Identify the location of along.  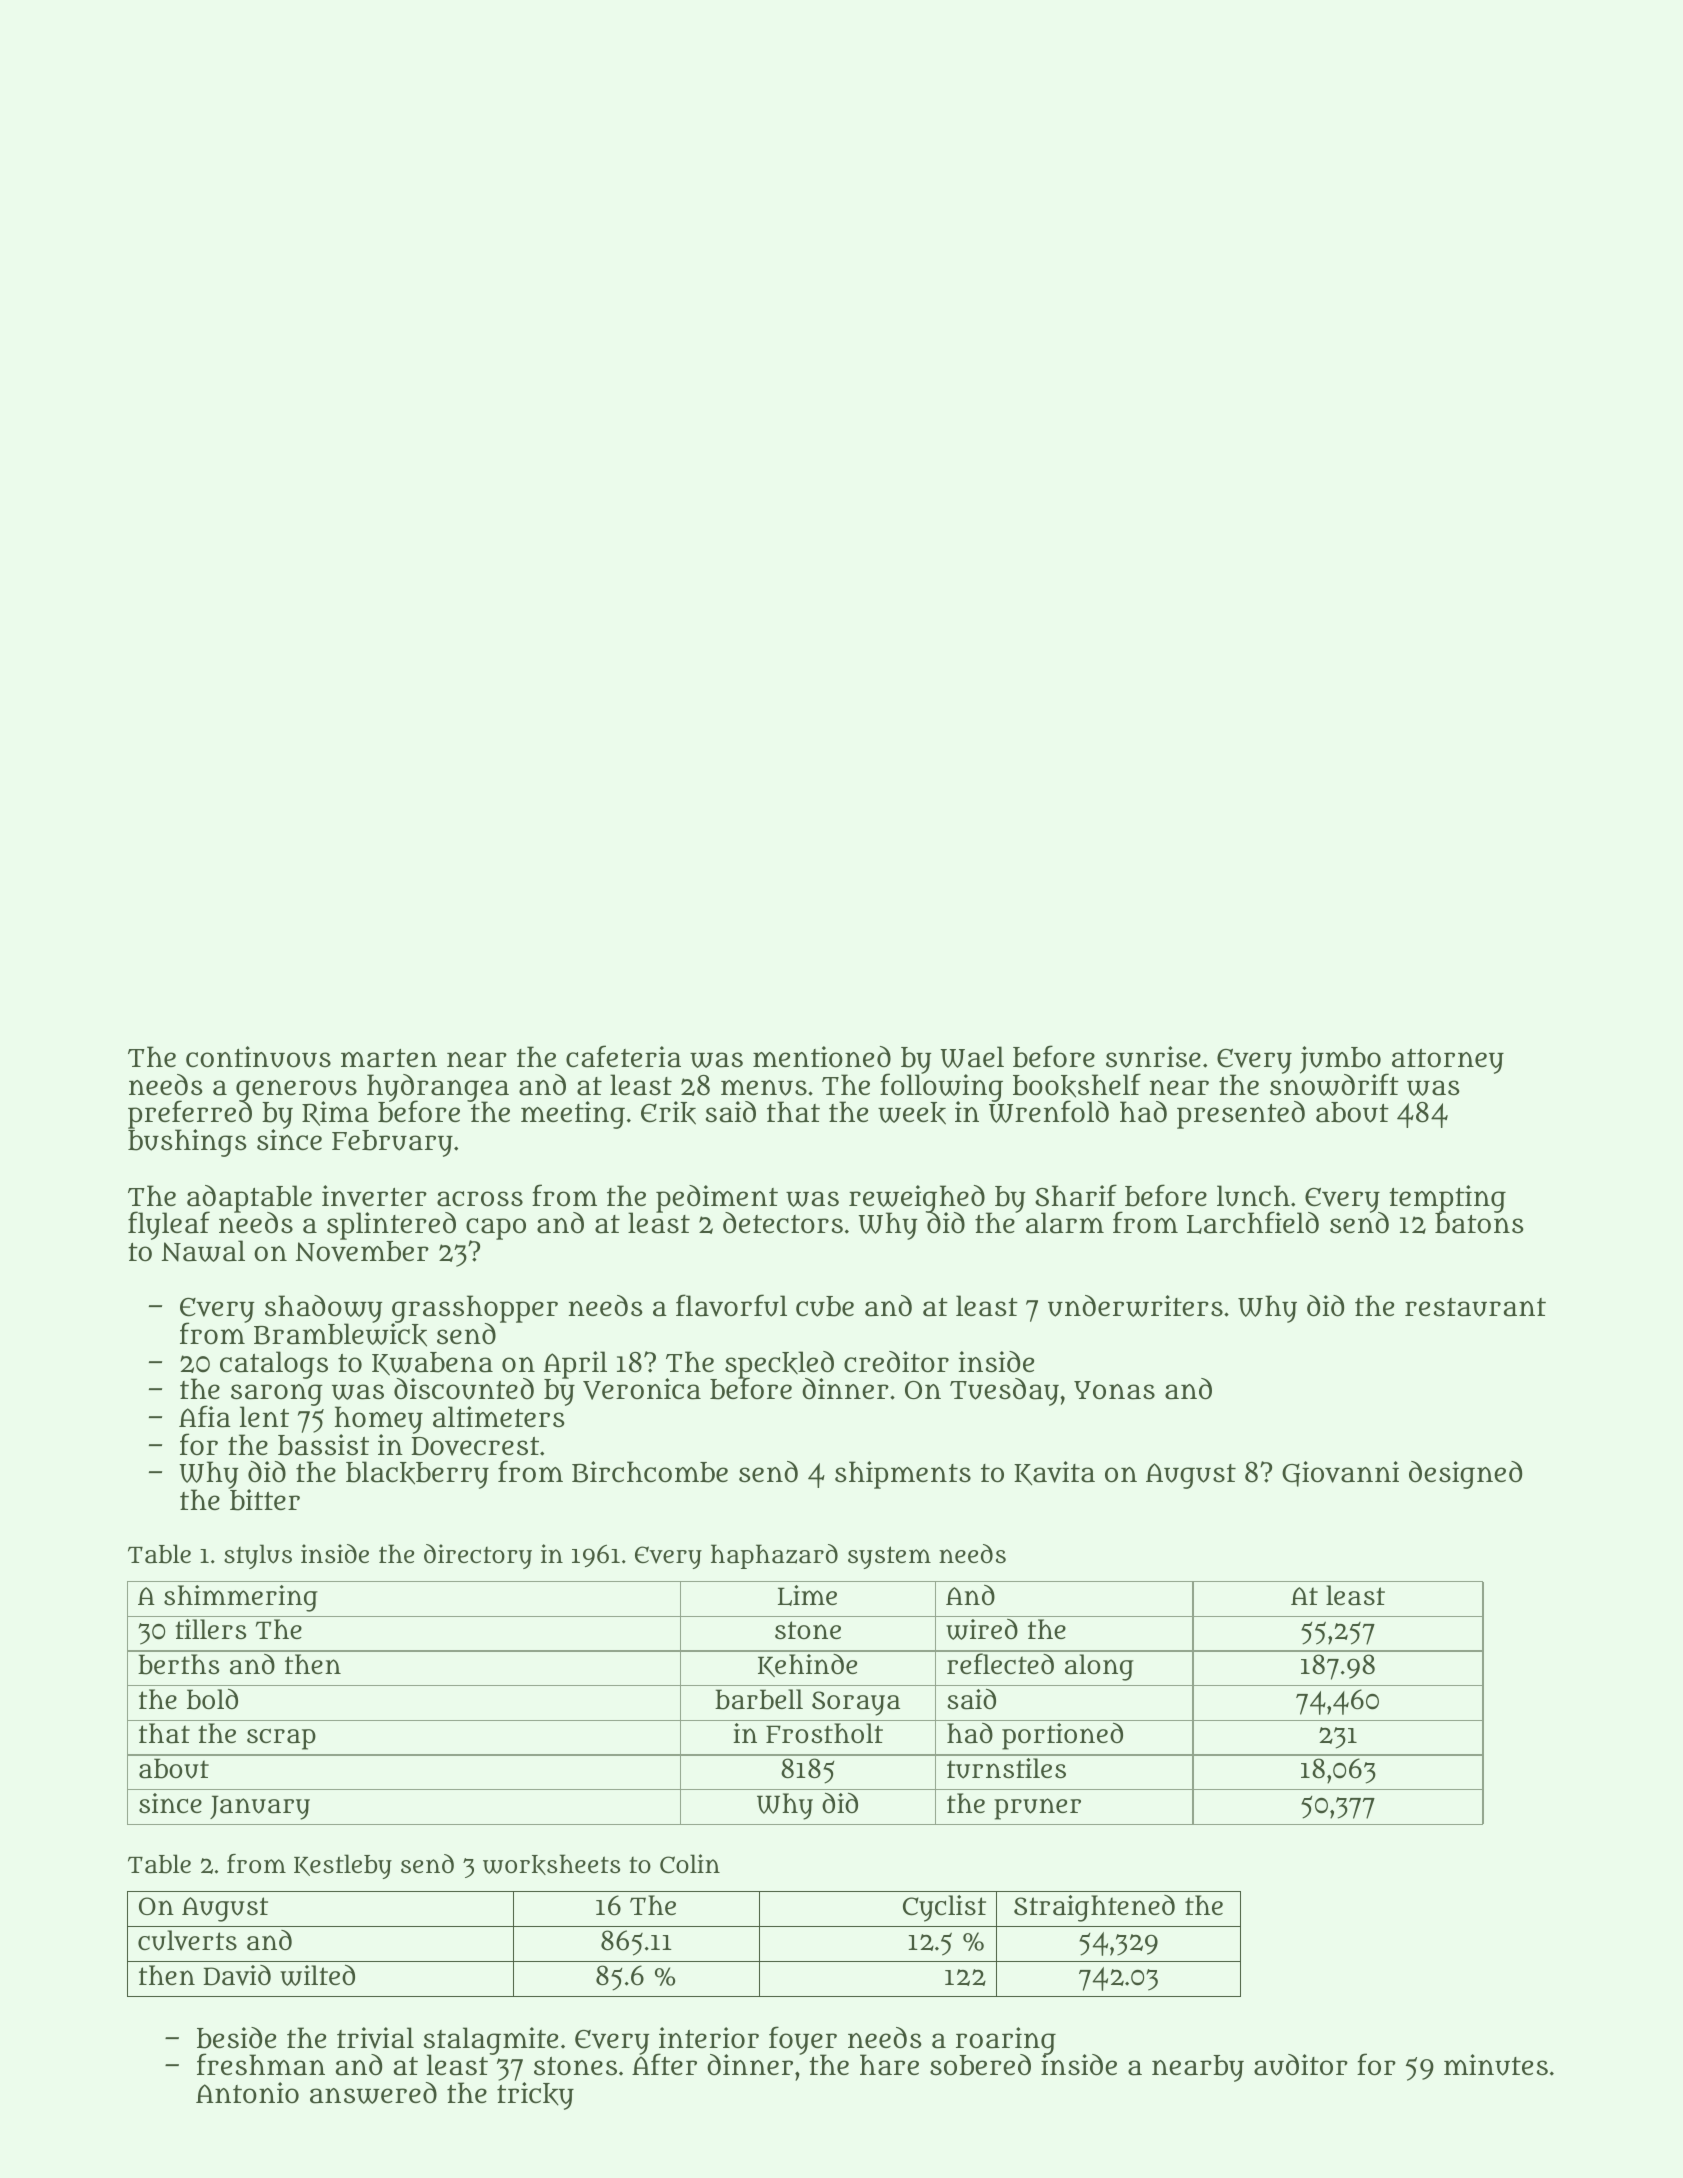
(1099, 1667).
